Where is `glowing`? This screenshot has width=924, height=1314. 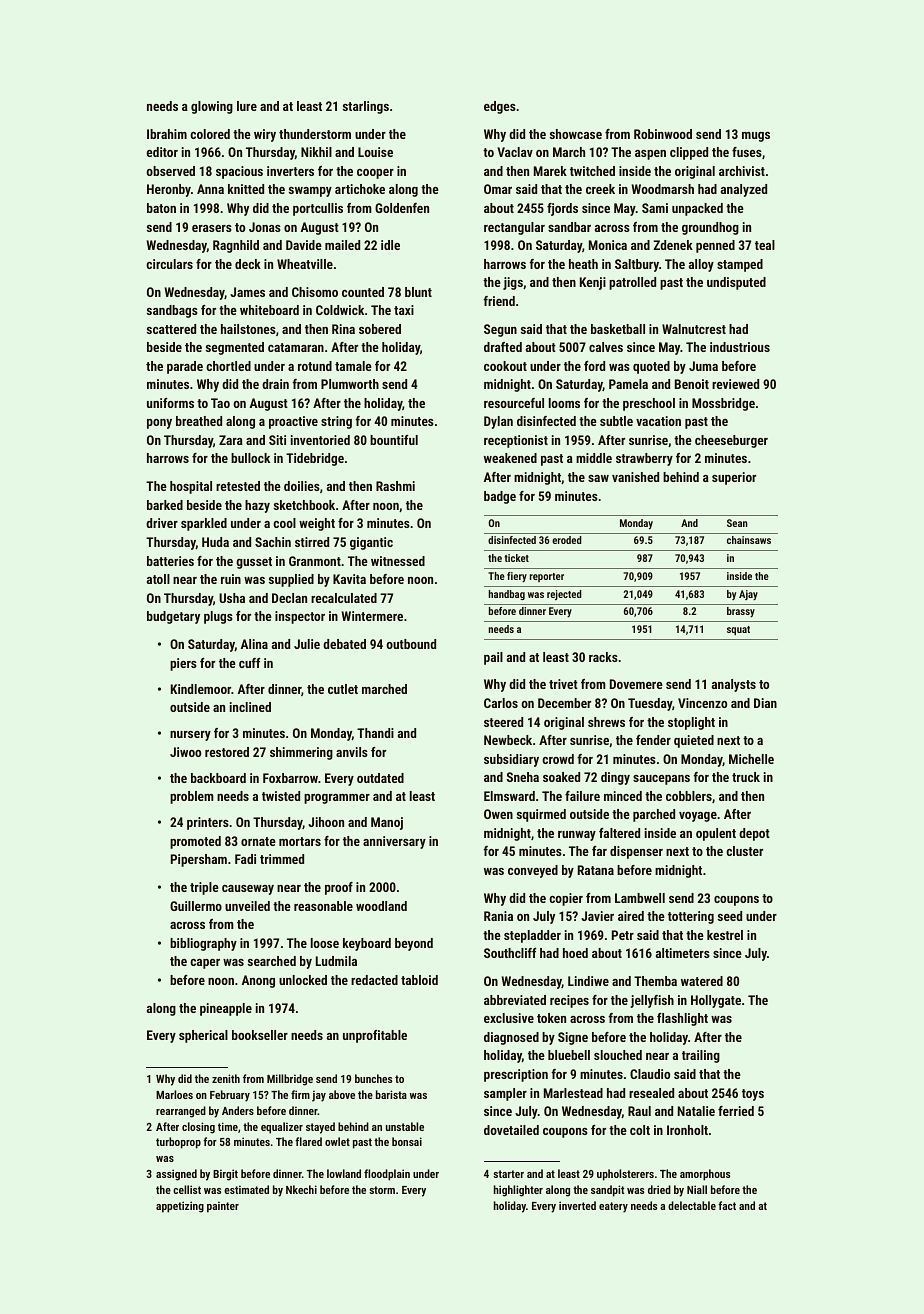
glowing is located at coordinates (212, 107).
